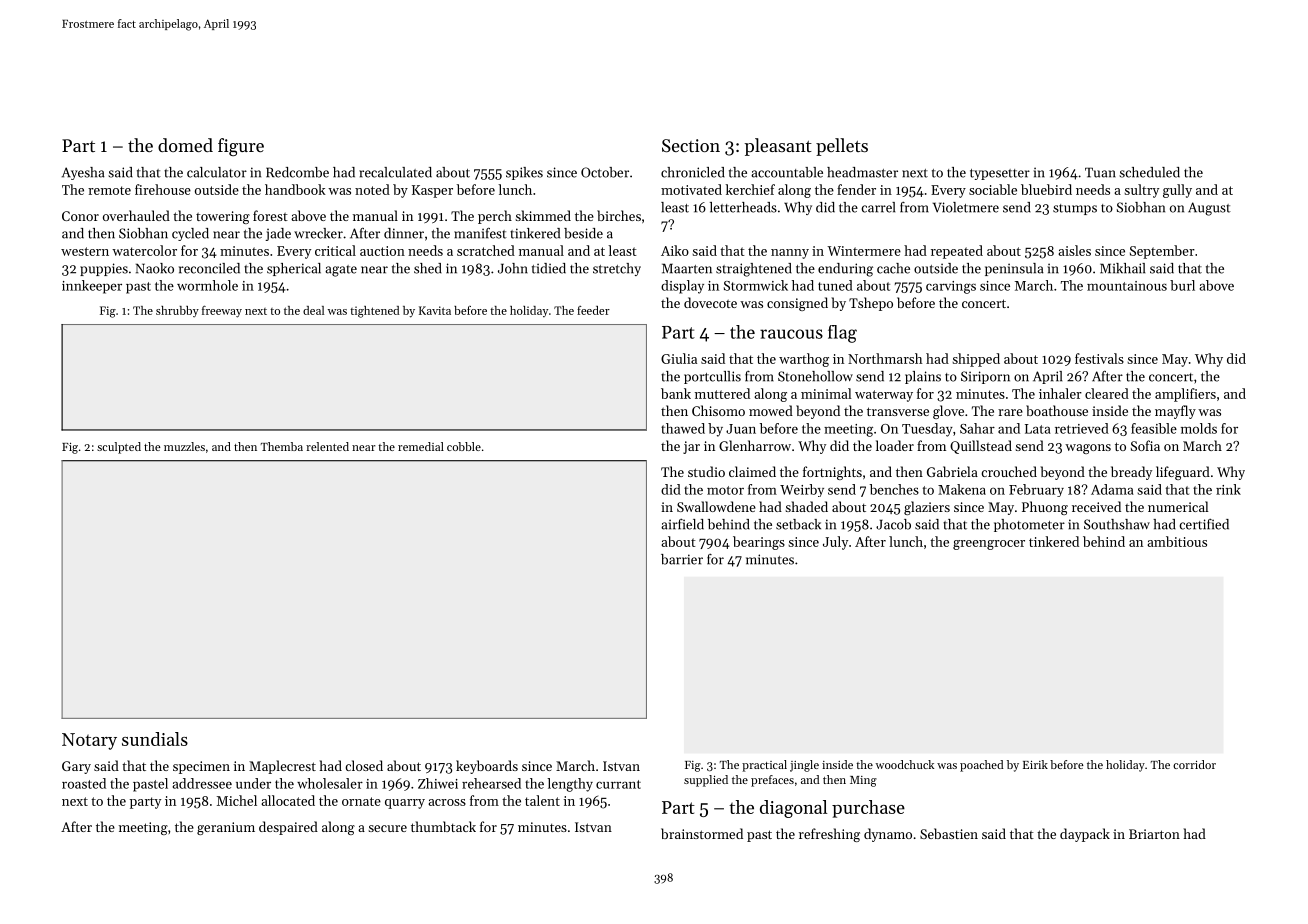 The width and height of the screenshot is (1308, 924). Describe the element at coordinates (691, 145) in the screenshot. I see `Section` at that location.
